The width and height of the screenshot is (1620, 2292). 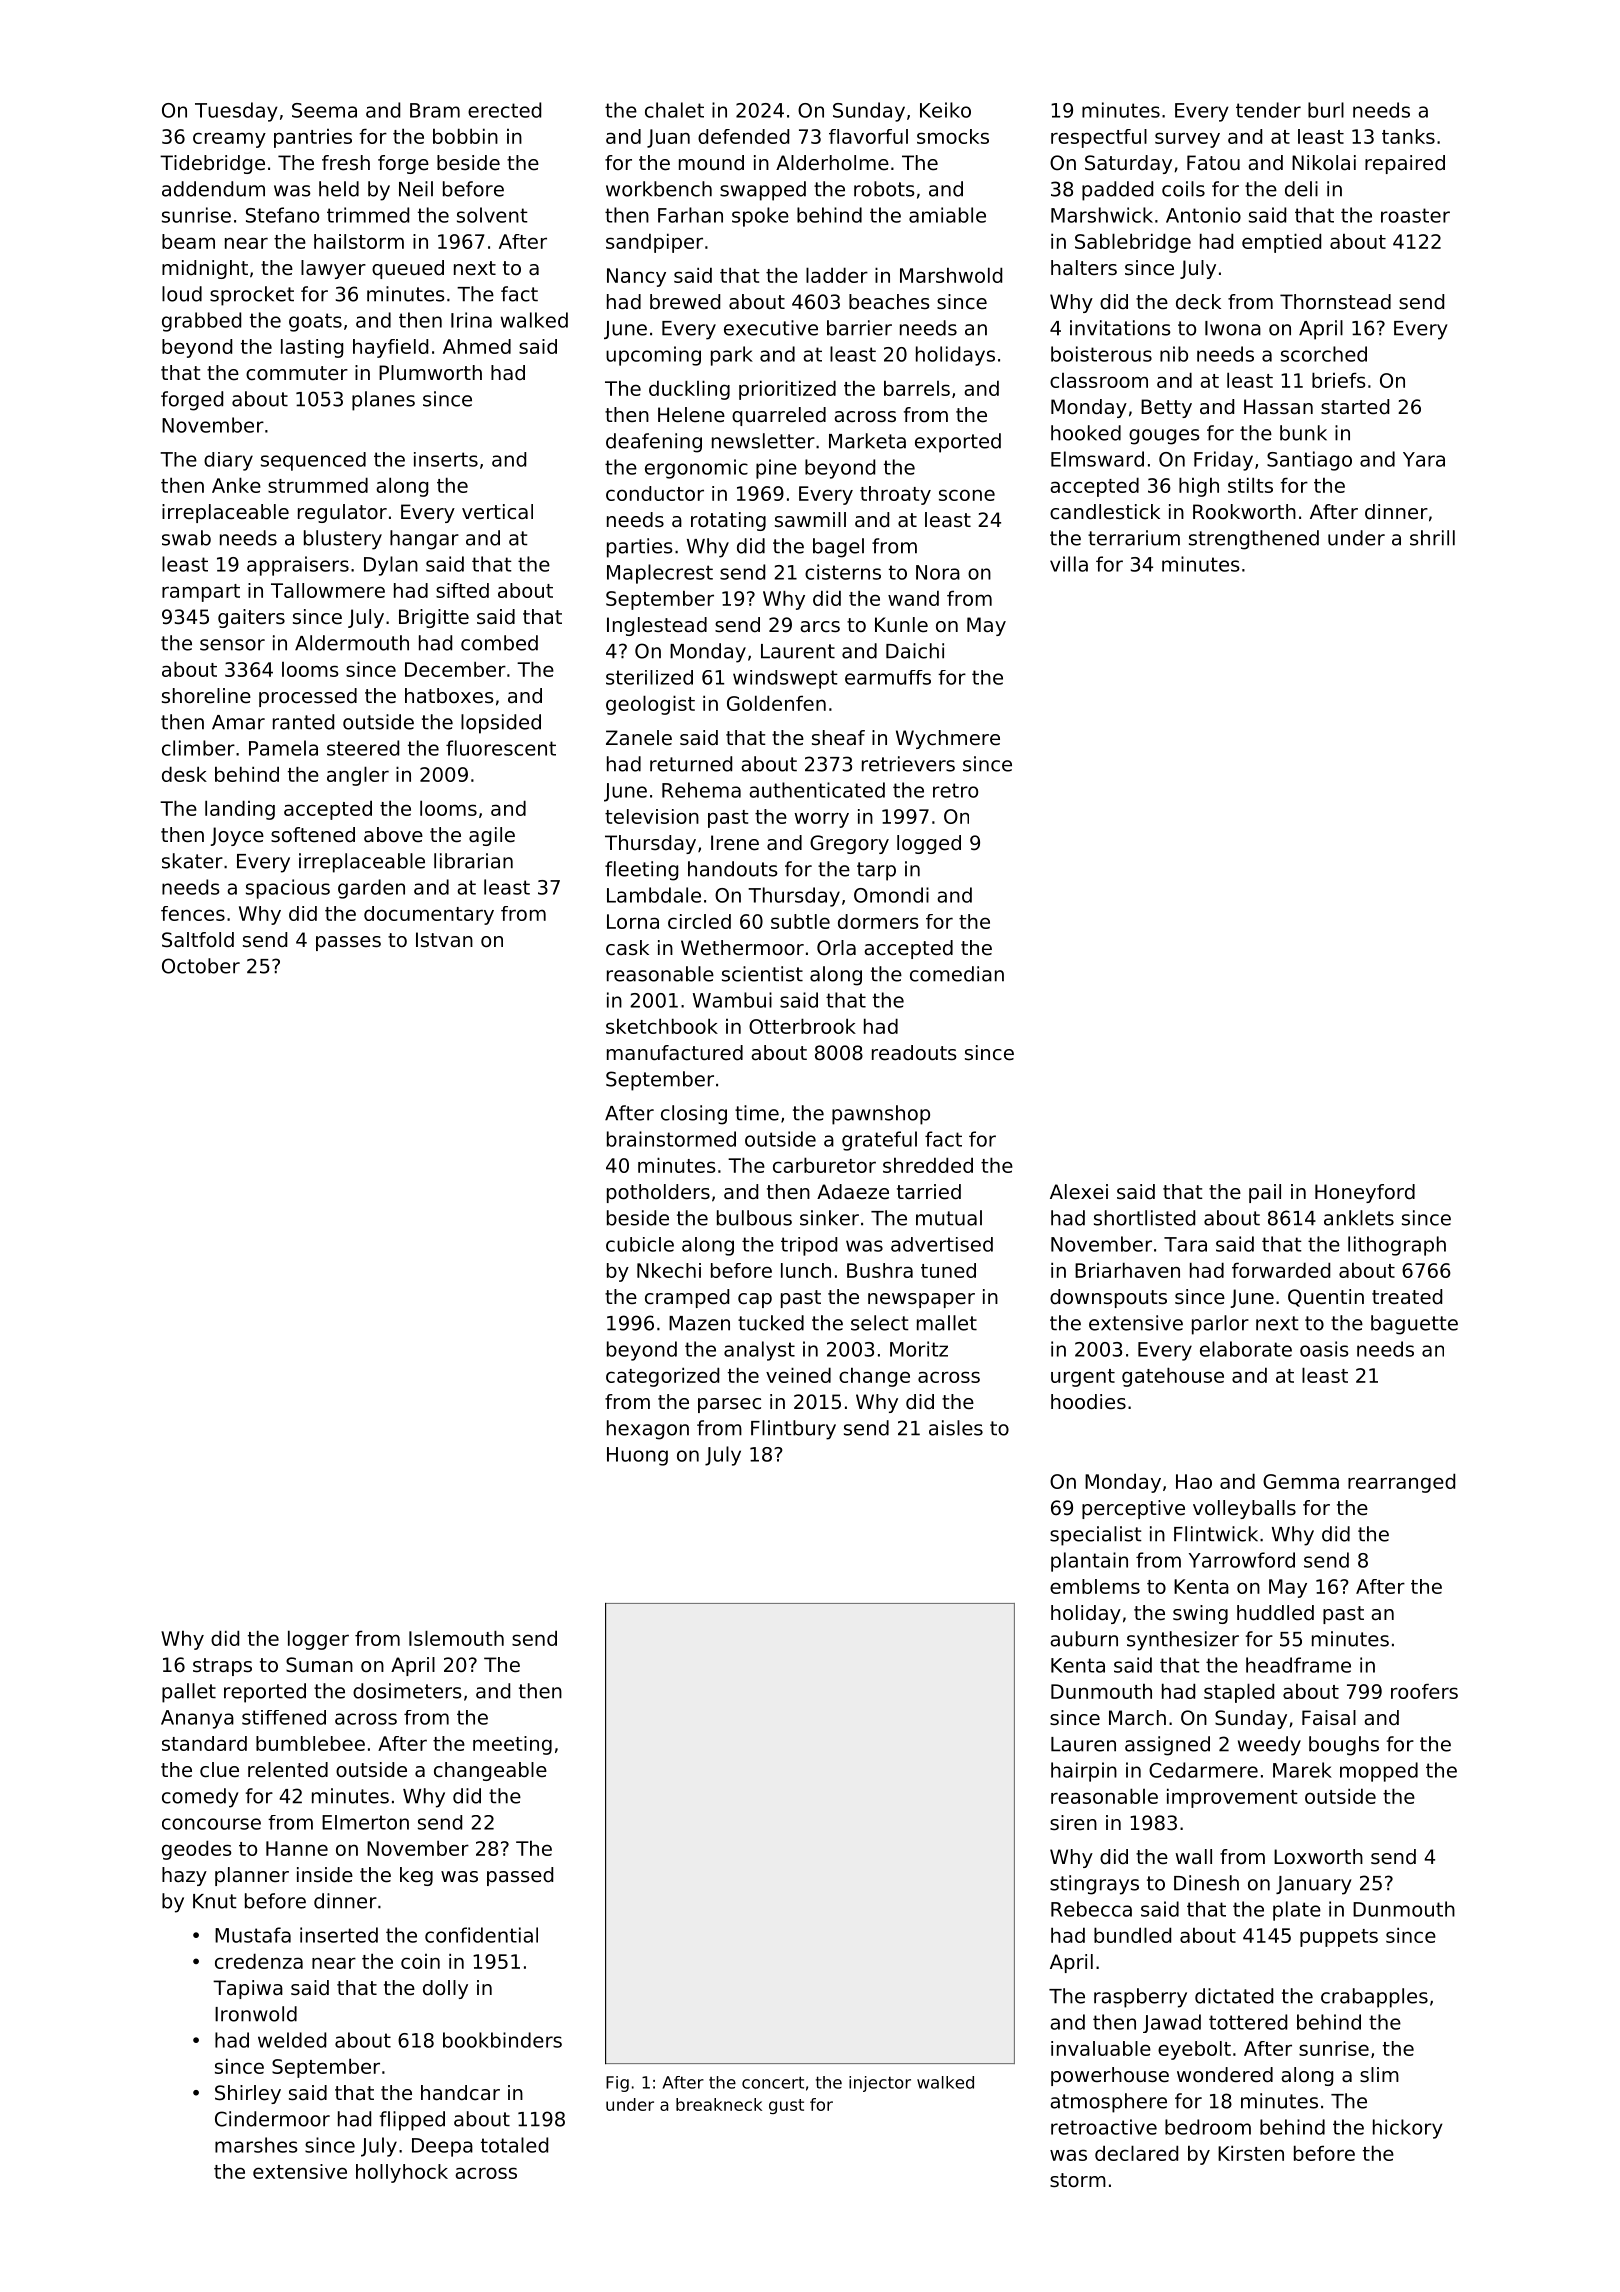 What do you see at coordinates (424, 540) in the screenshot?
I see `hangar` at bounding box center [424, 540].
